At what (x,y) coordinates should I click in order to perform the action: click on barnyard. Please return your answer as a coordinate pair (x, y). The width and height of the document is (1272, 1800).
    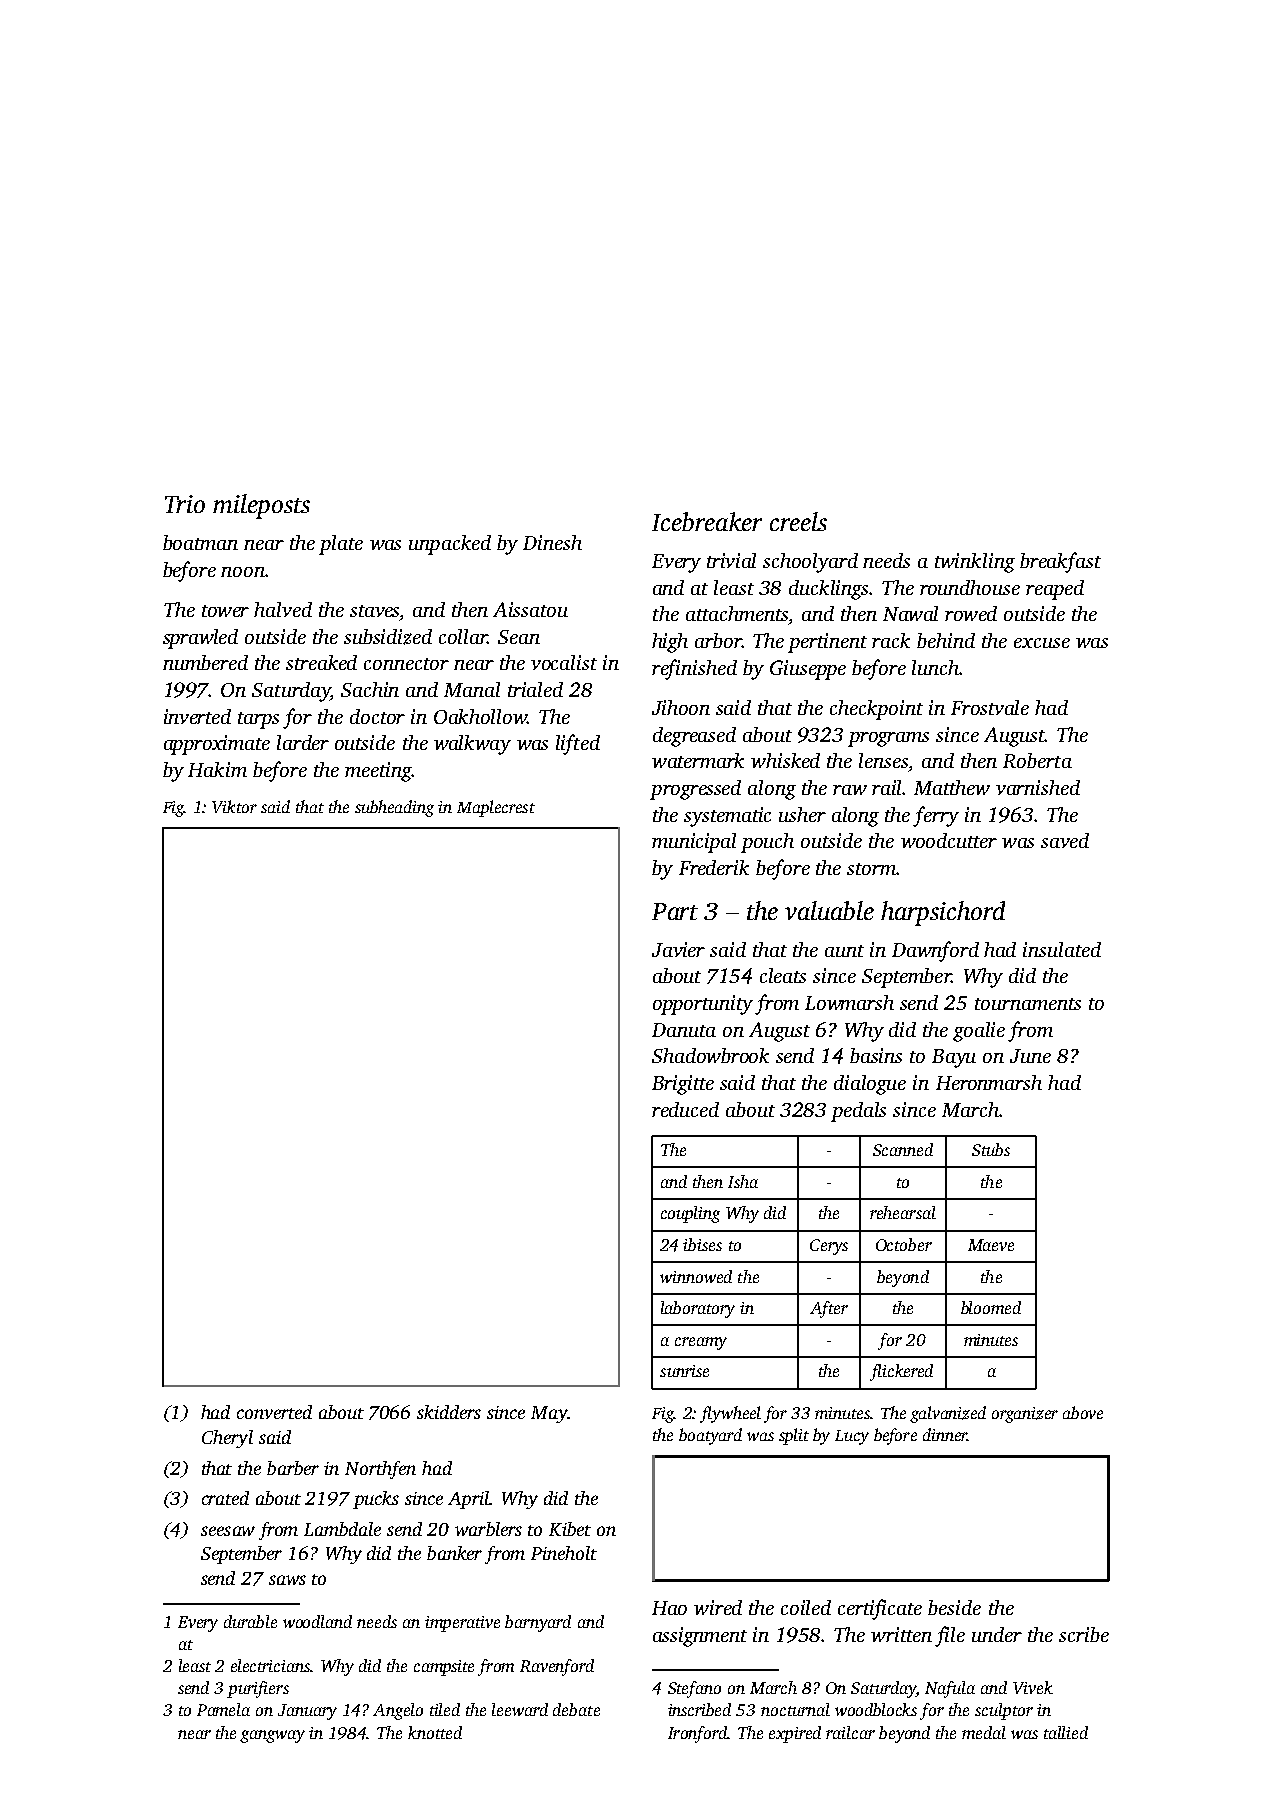
    Looking at the image, I should click on (538, 1623).
